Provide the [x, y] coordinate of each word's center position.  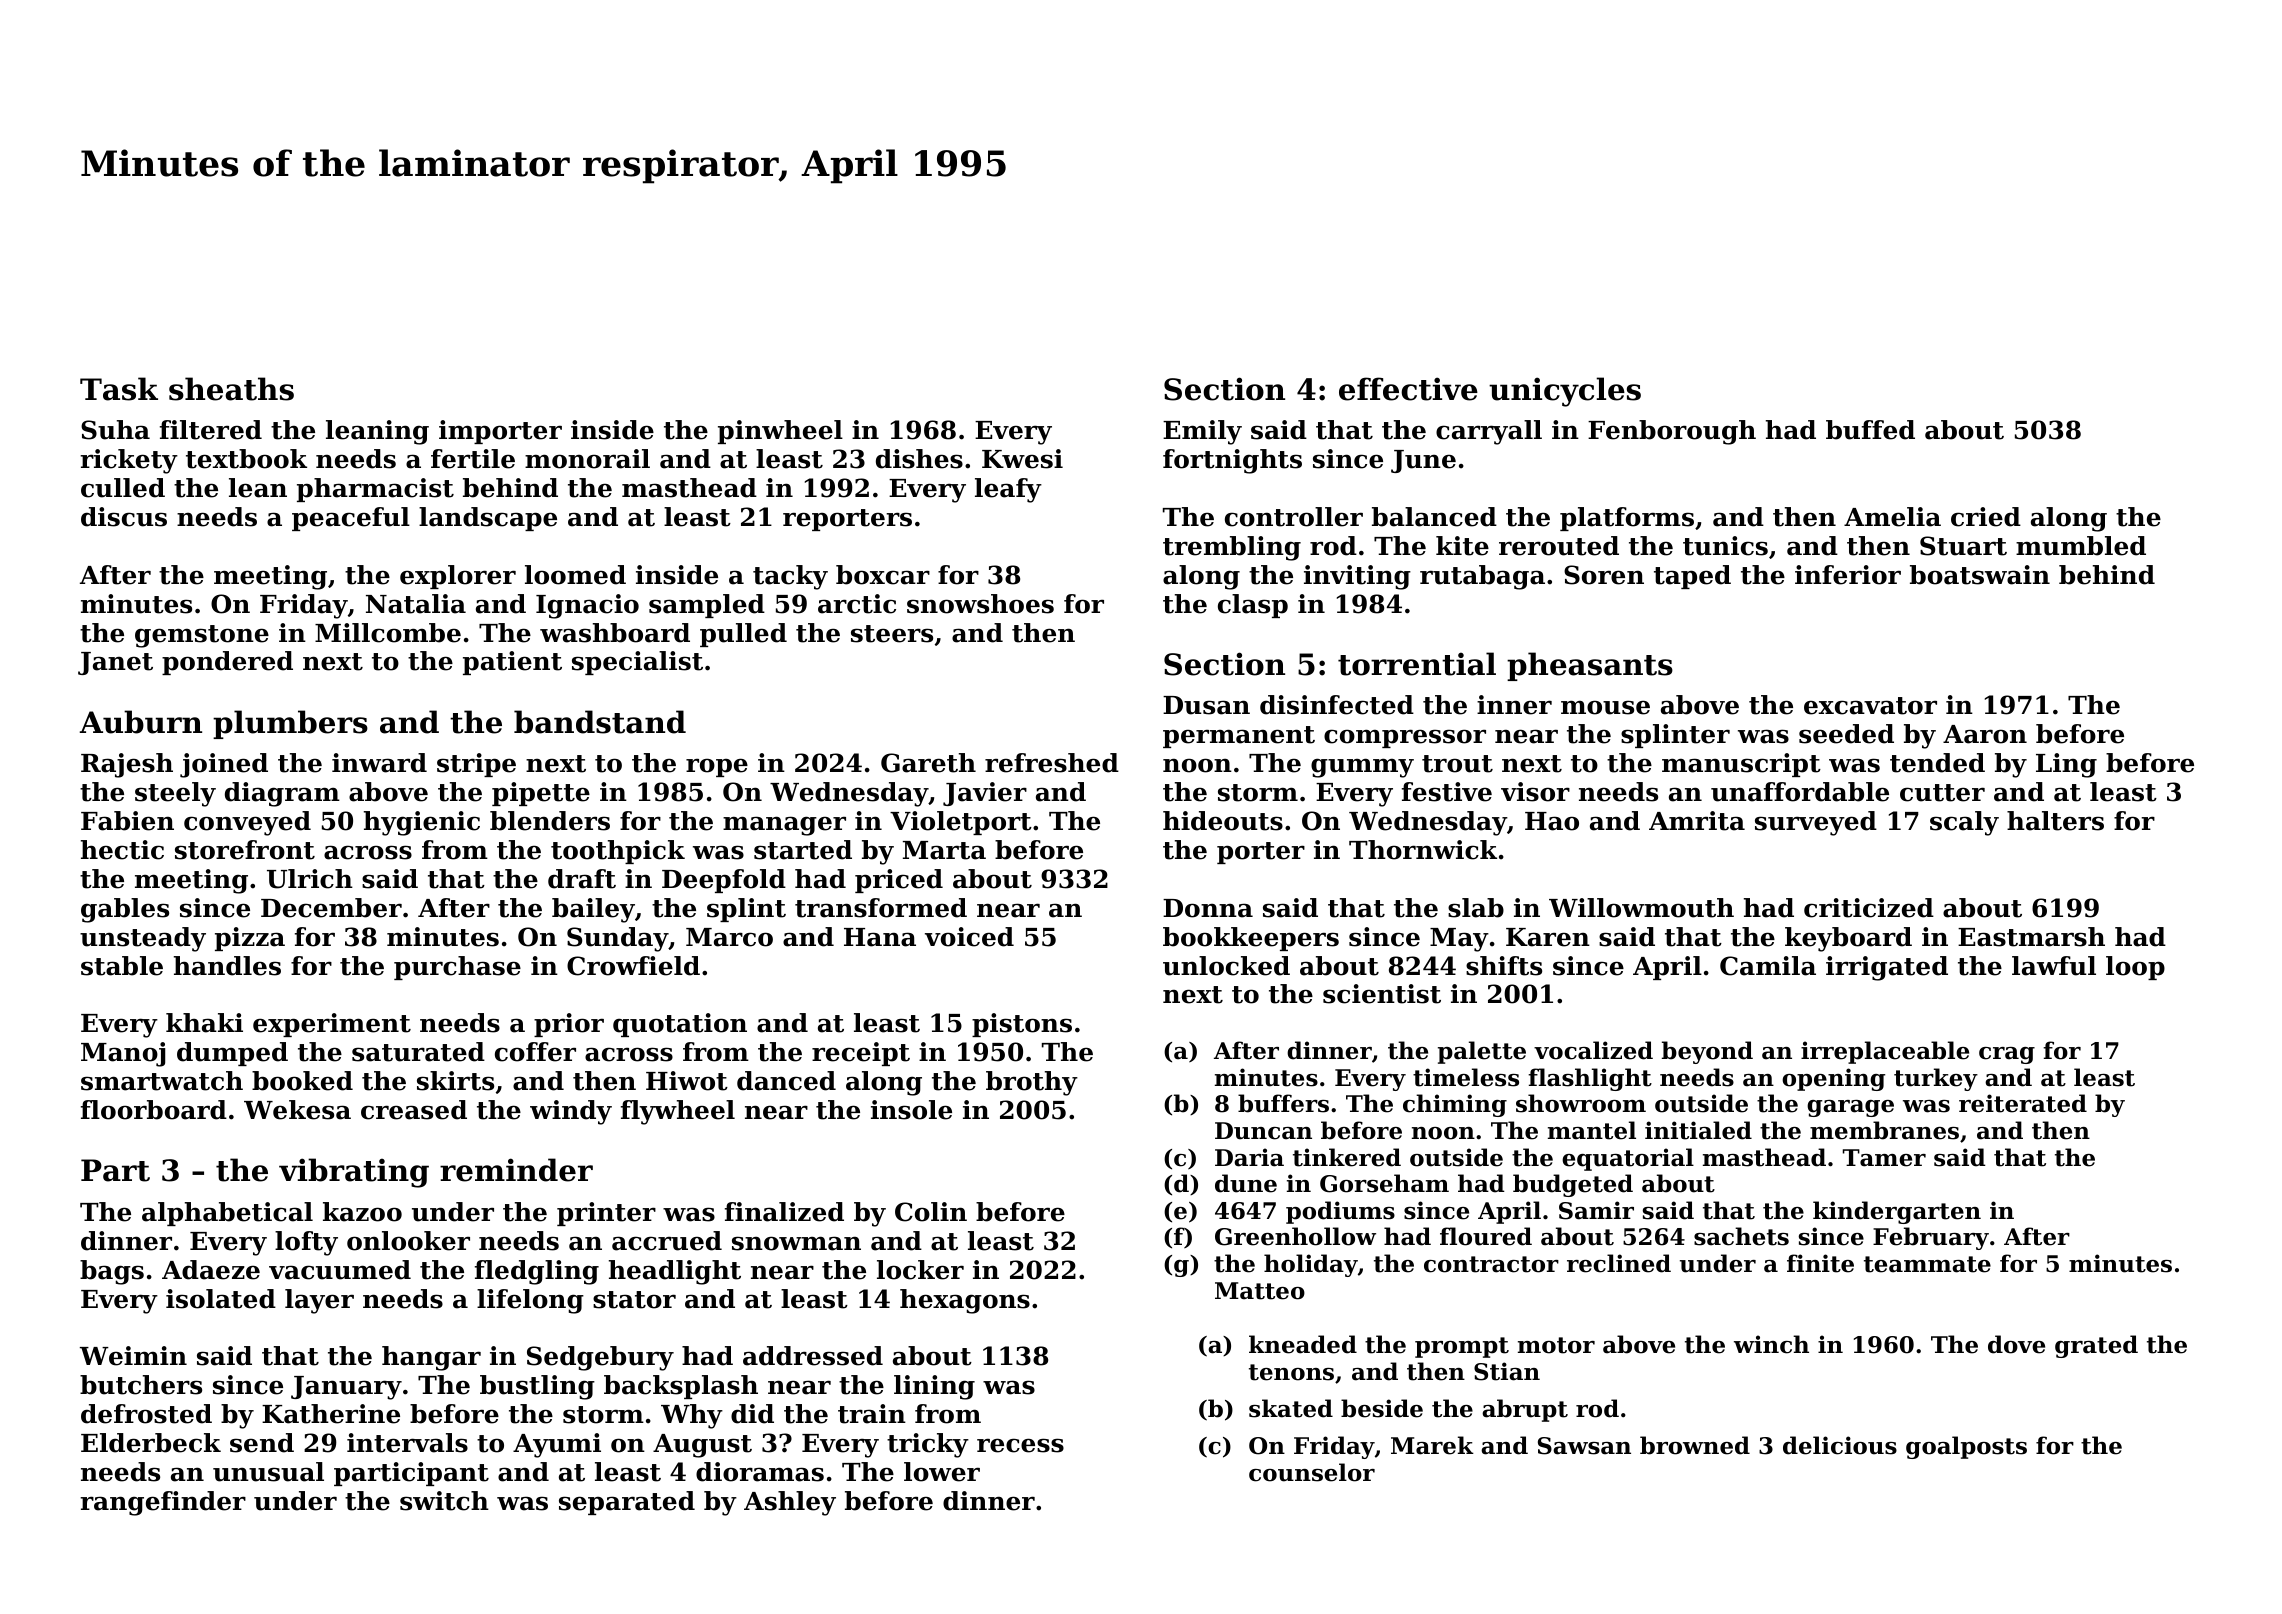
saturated [418, 1052]
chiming [1455, 1105]
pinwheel [780, 432]
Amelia [1892, 517]
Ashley [790, 1503]
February [1931, 1238]
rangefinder [163, 1503]
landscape [488, 519]
